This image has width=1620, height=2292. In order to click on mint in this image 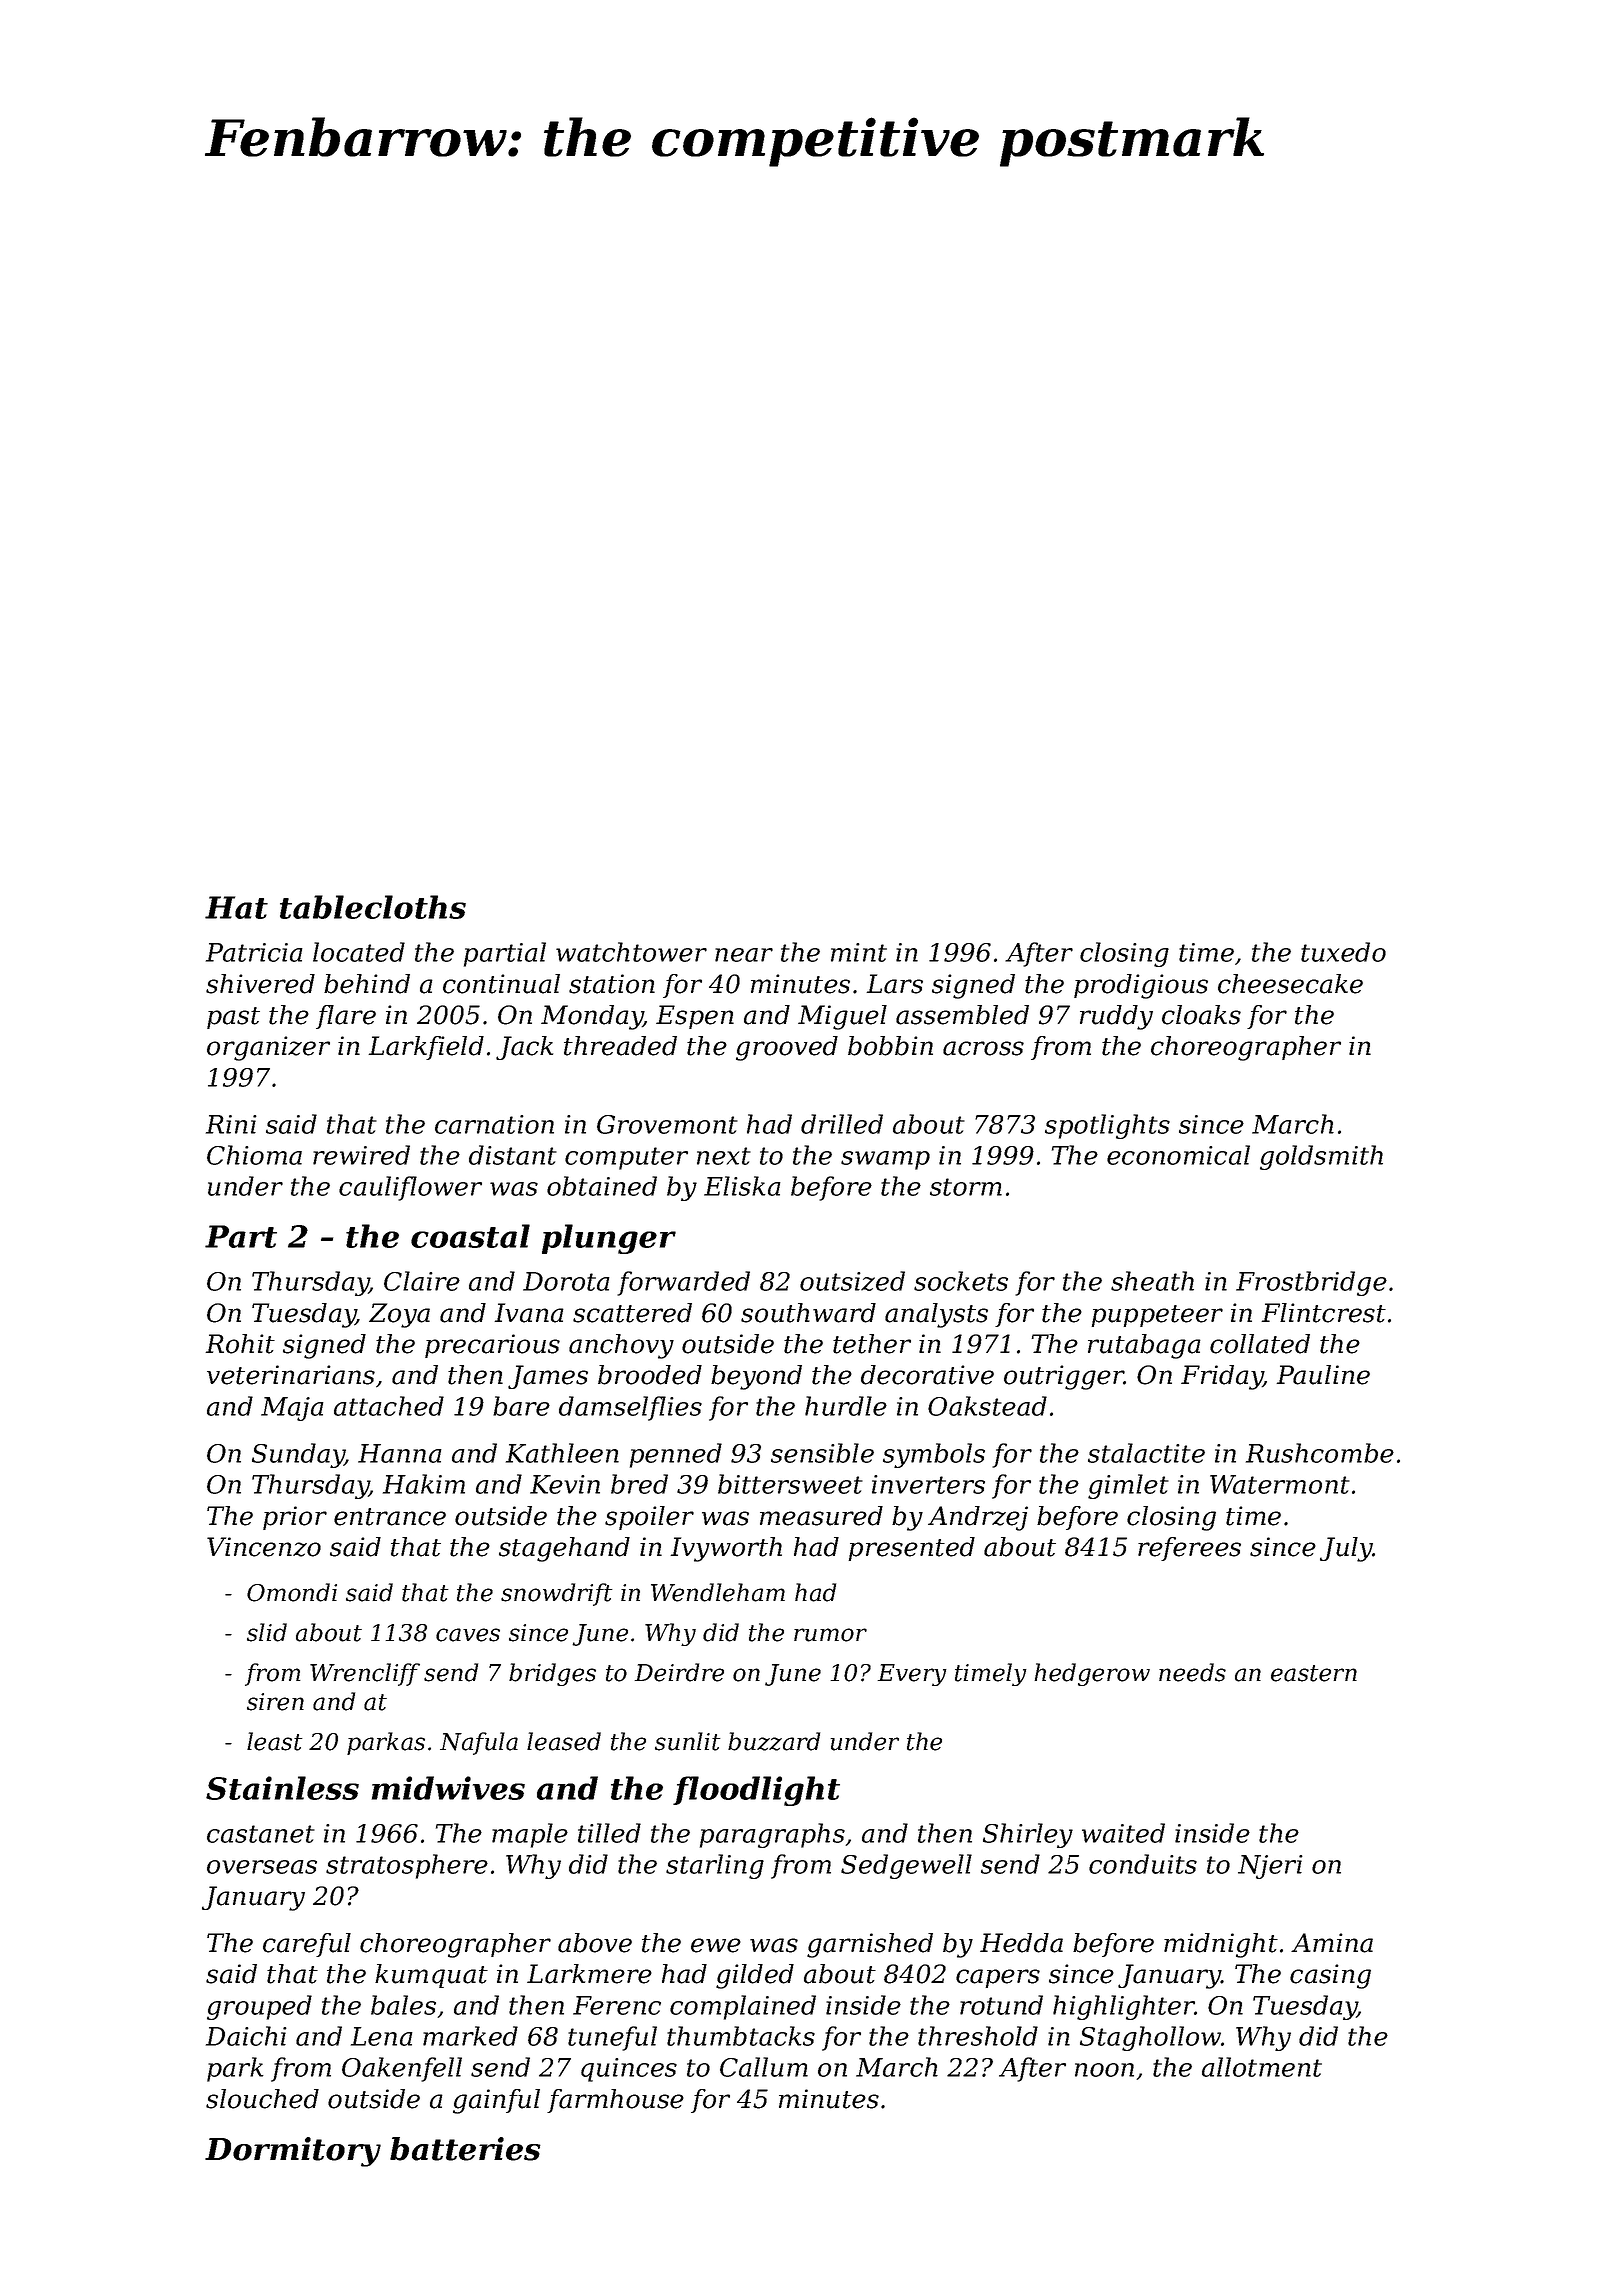, I will do `click(859, 952)`.
